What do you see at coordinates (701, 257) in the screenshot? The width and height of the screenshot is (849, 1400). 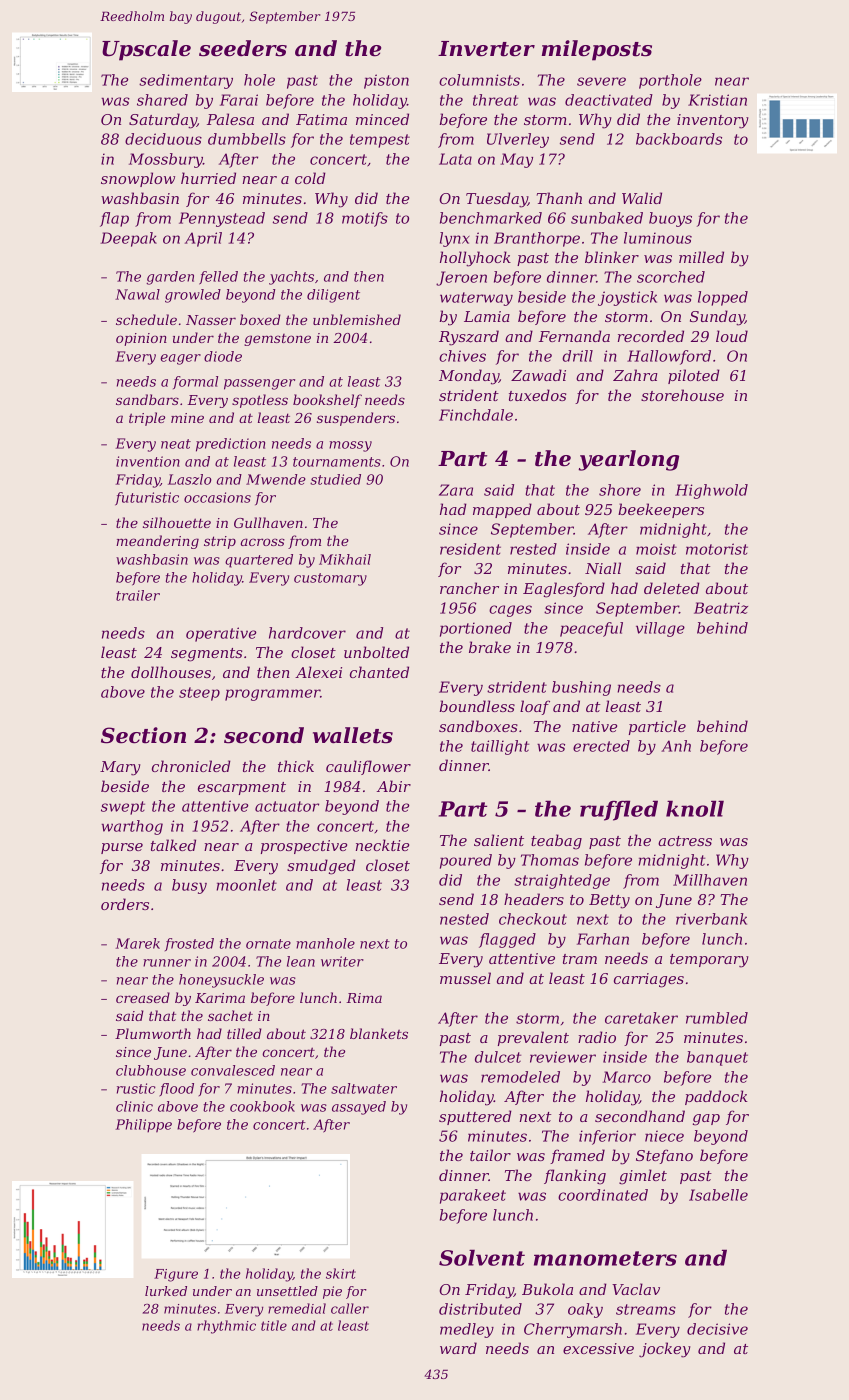 I see `milled` at bounding box center [701, 257].
